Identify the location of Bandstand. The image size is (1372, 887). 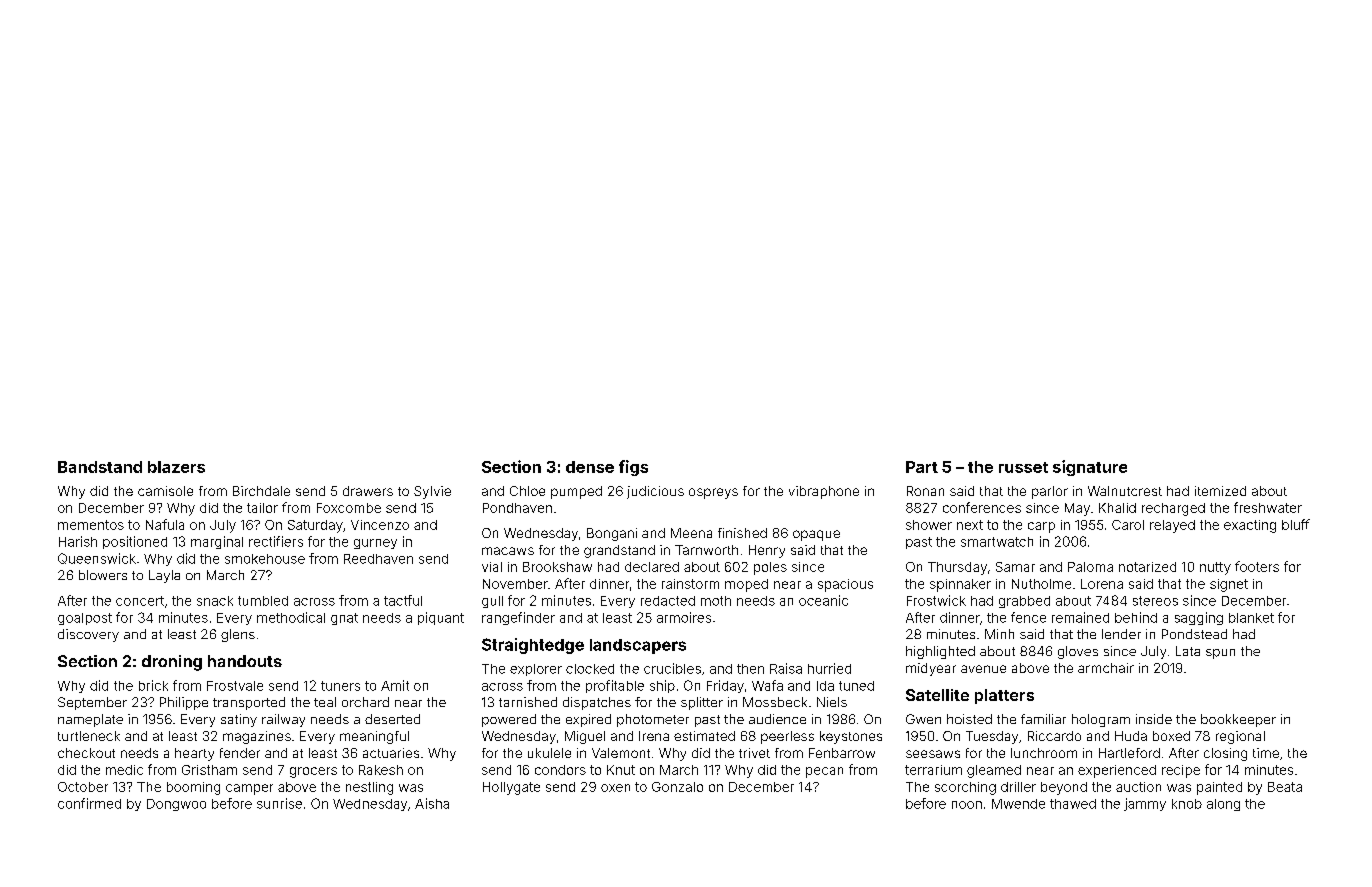
(100, 467).
